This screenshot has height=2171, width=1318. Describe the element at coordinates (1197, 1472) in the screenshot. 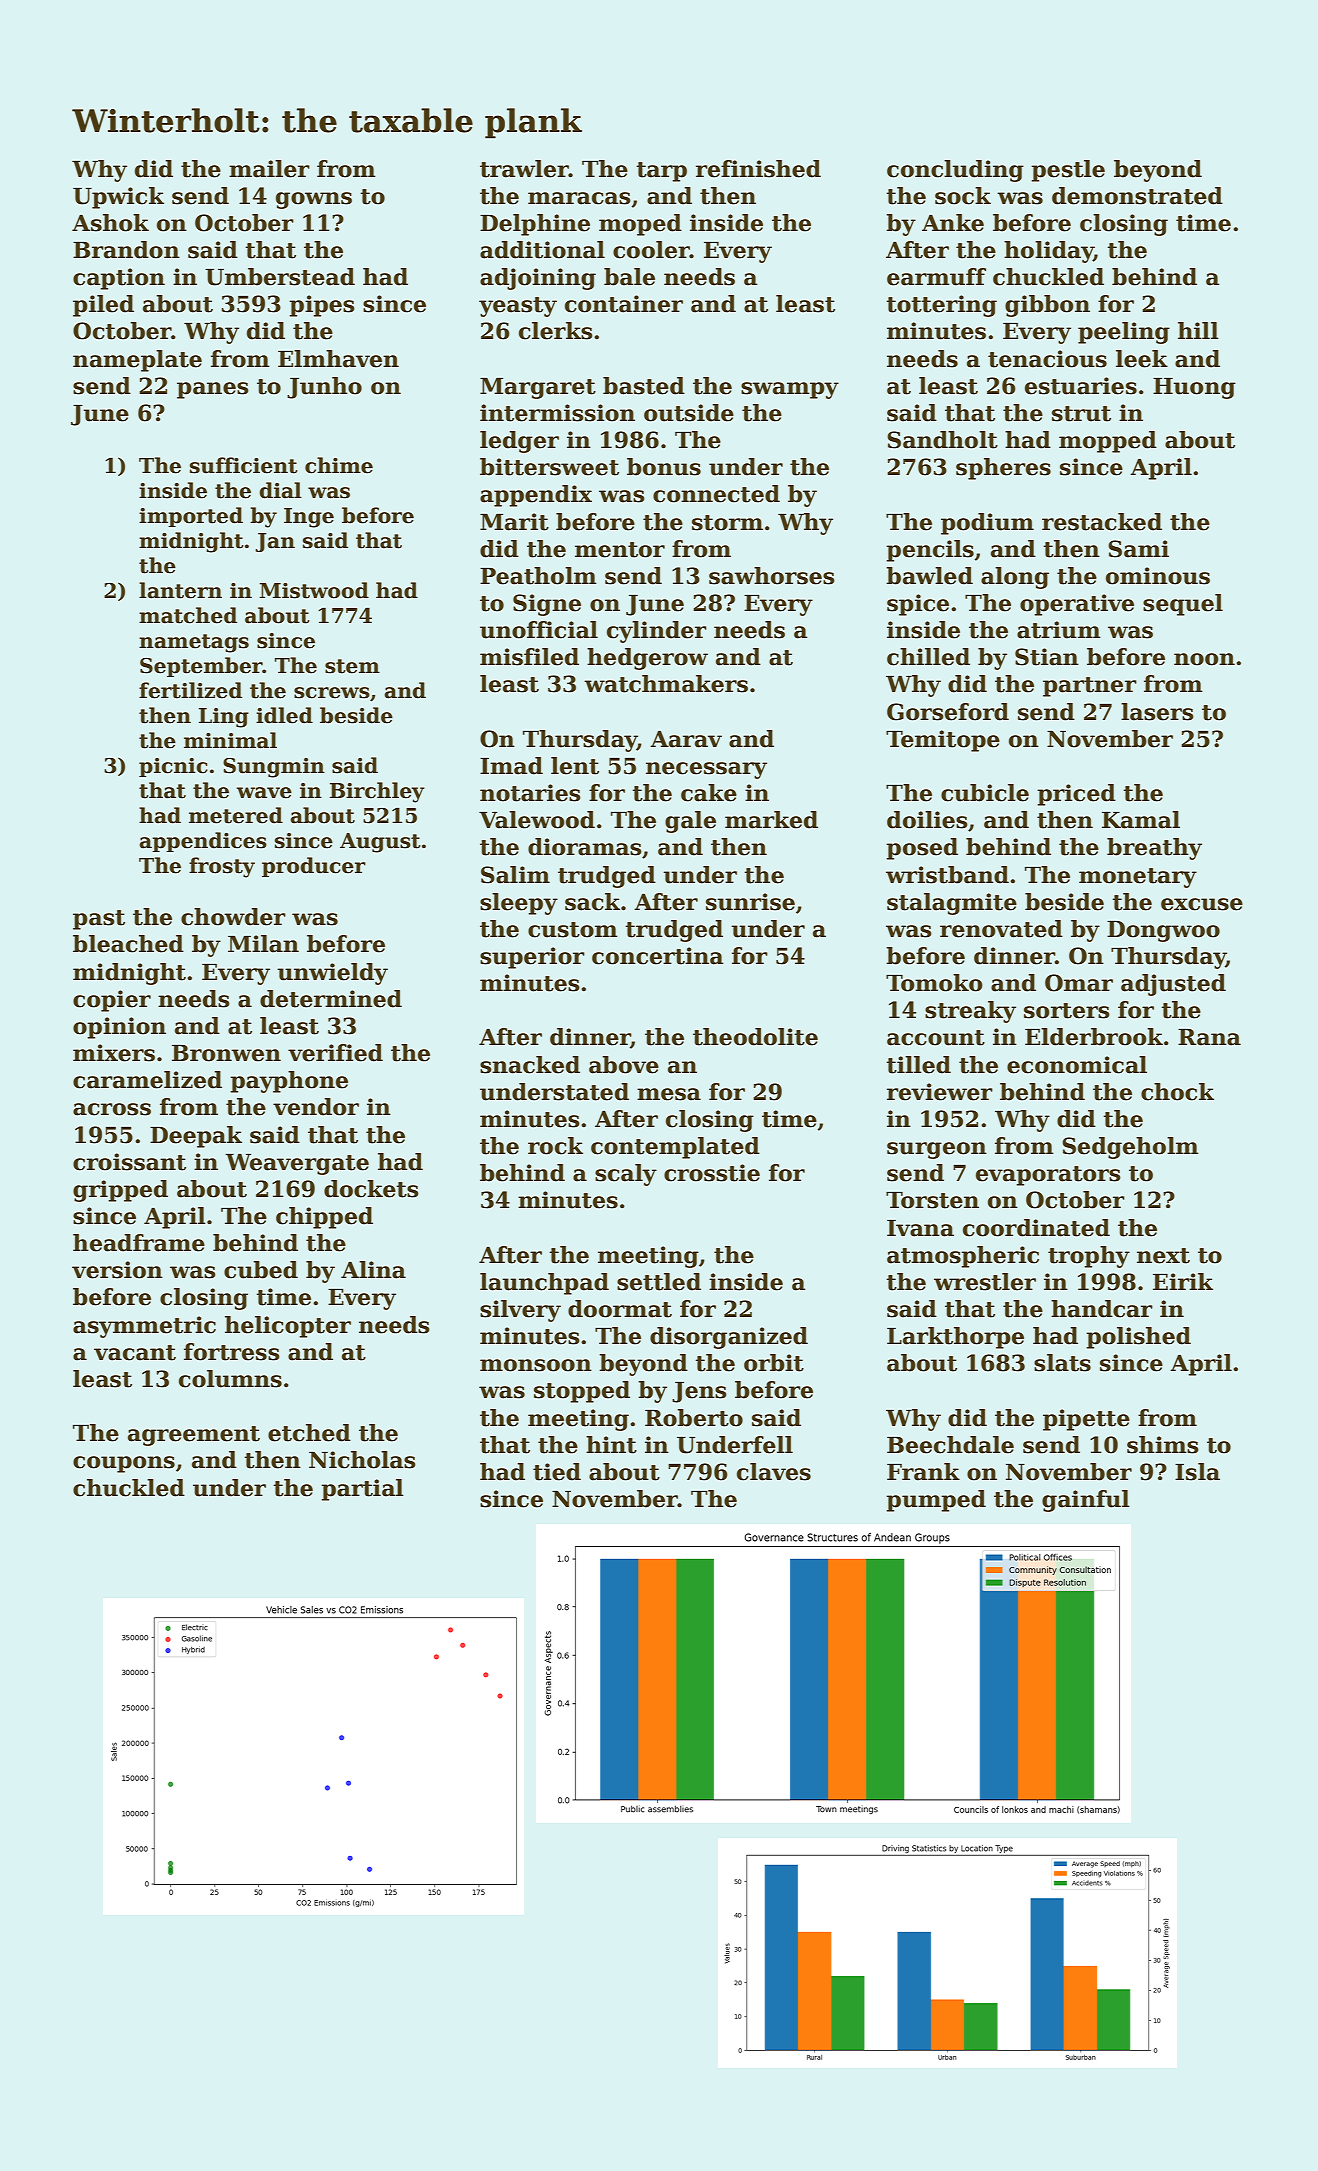

I see `Isla` at that location.
